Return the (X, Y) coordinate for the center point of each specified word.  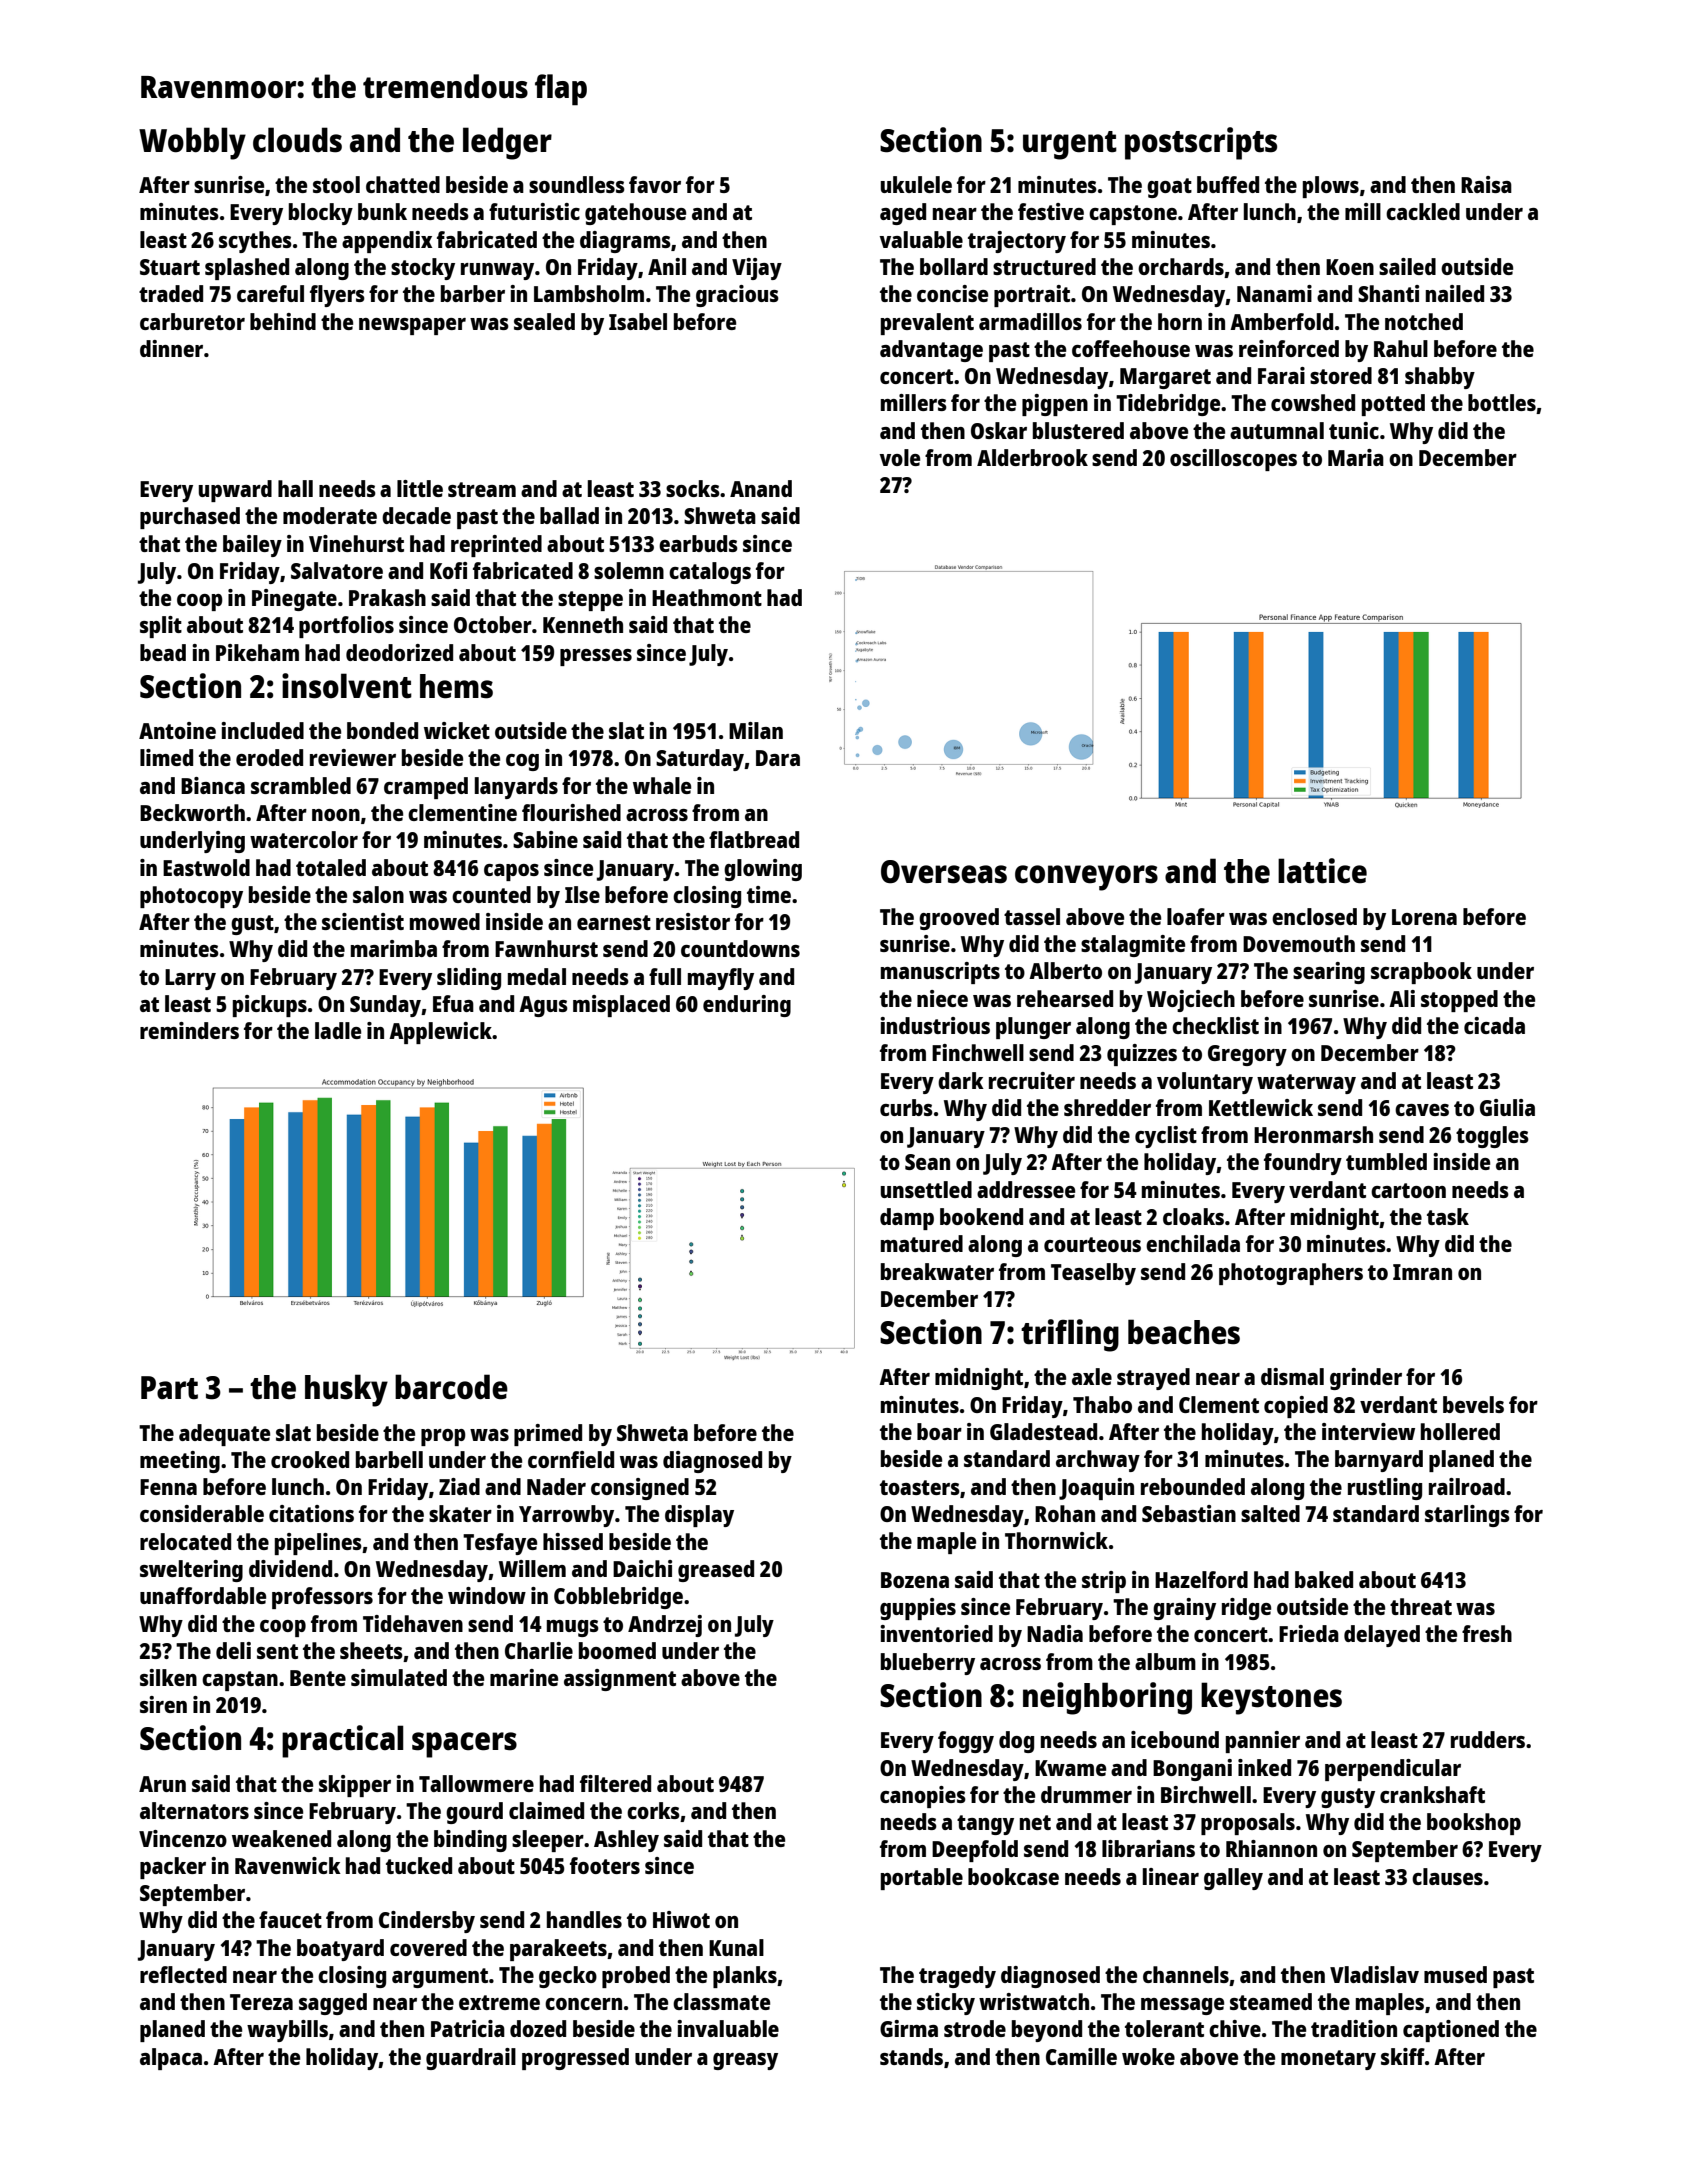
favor (655, 184)
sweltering (191, 1571)
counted (491, 894)
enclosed (1314, 916)
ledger (507, 143)
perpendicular (1393, 1770)
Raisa (1486, 184)
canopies (923, 1797)
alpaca (171, 2059)
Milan (756, 730)
